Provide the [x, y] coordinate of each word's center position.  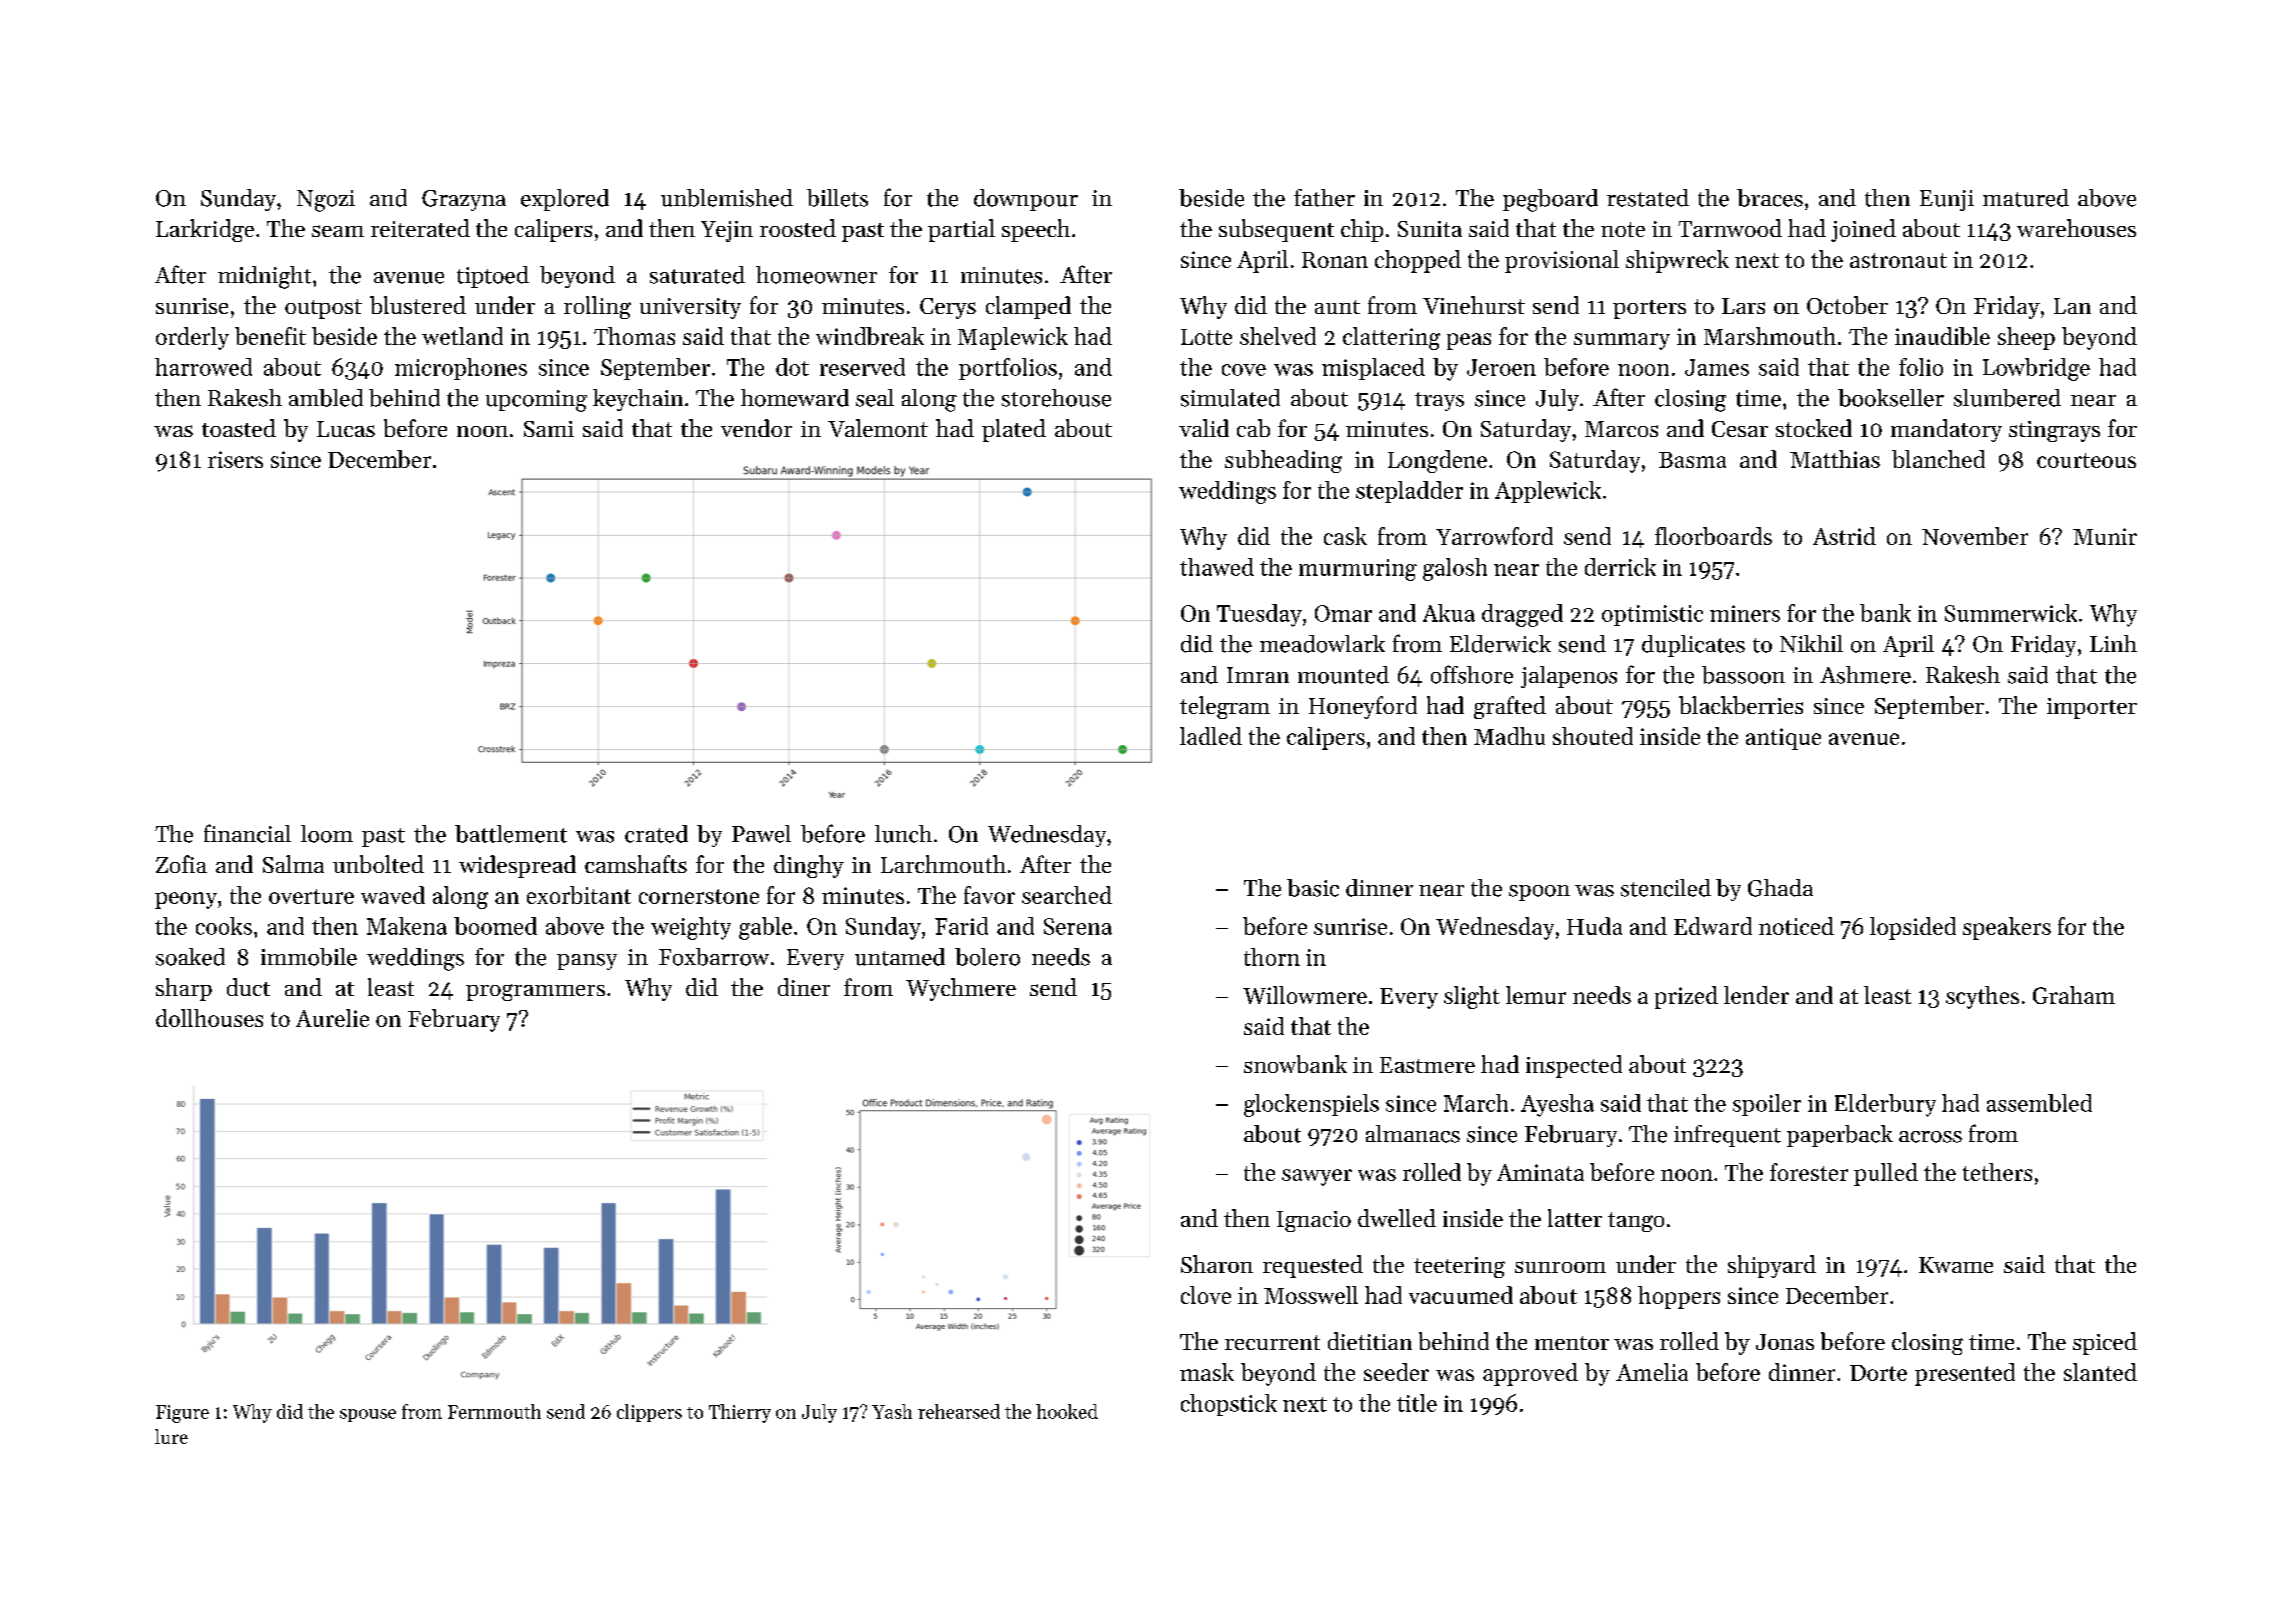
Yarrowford [1494, 536]
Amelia [1652, 1372]
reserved [862, 367]
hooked [1067, 1411]
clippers [649, 1413]
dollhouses [209, 1018]
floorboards [1713, 536]
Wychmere [961, 989]
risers [235, 459]
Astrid [1844, 536]
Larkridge [205, 230]
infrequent [1727, 1136]
